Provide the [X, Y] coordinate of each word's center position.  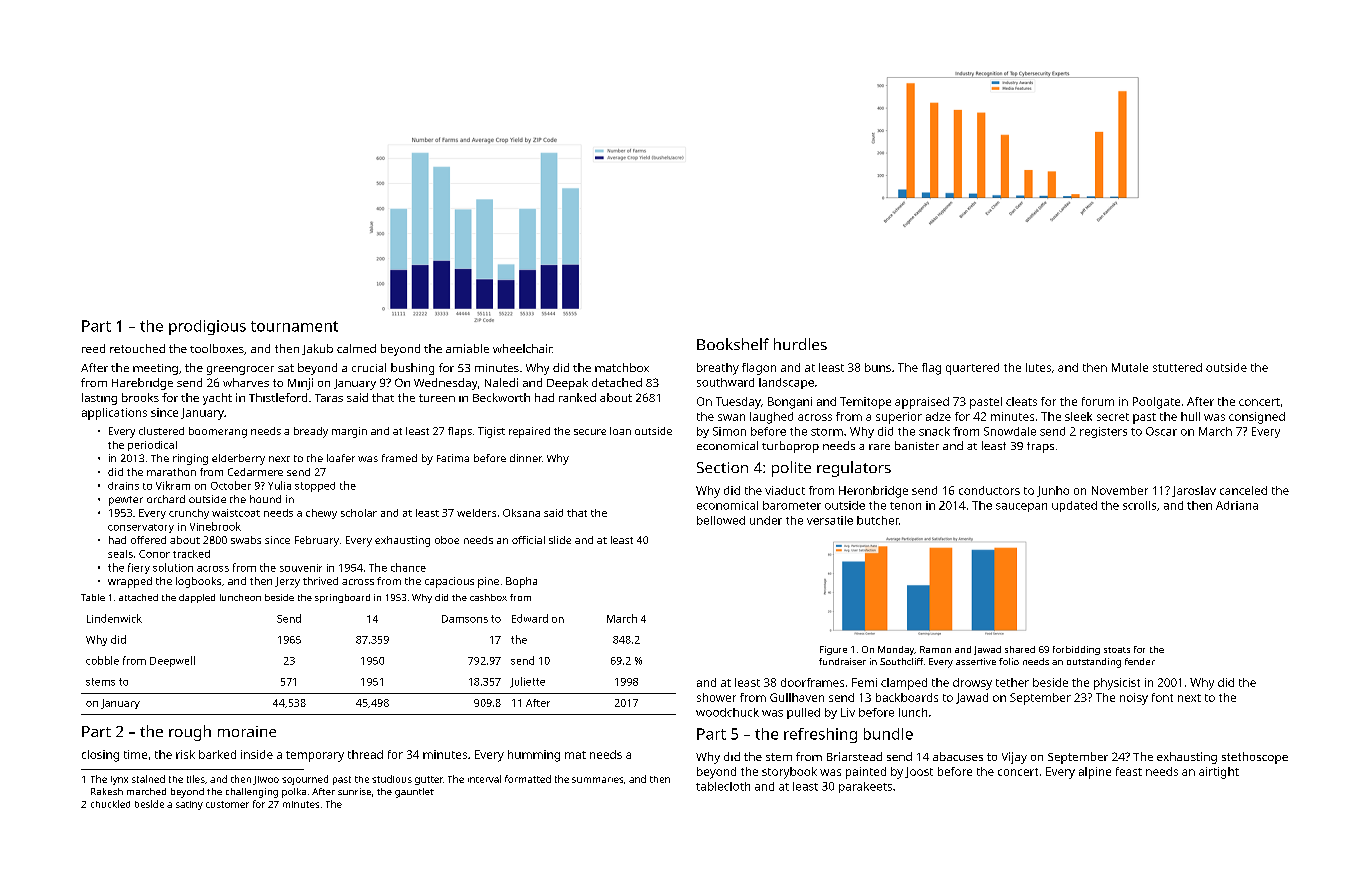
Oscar [1161, 431]
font [1162, 697]
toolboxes [217, 348]
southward [725, 382]
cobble [102, 660]
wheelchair [522, 348]
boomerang [218, 432]
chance [408, 567]
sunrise [354, 791]
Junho [1053, 491]
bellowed [721, 520]
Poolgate [1156, 403]
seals [120, 554]
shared [1020, 649]
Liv [848, 712]
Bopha [521, 582]
